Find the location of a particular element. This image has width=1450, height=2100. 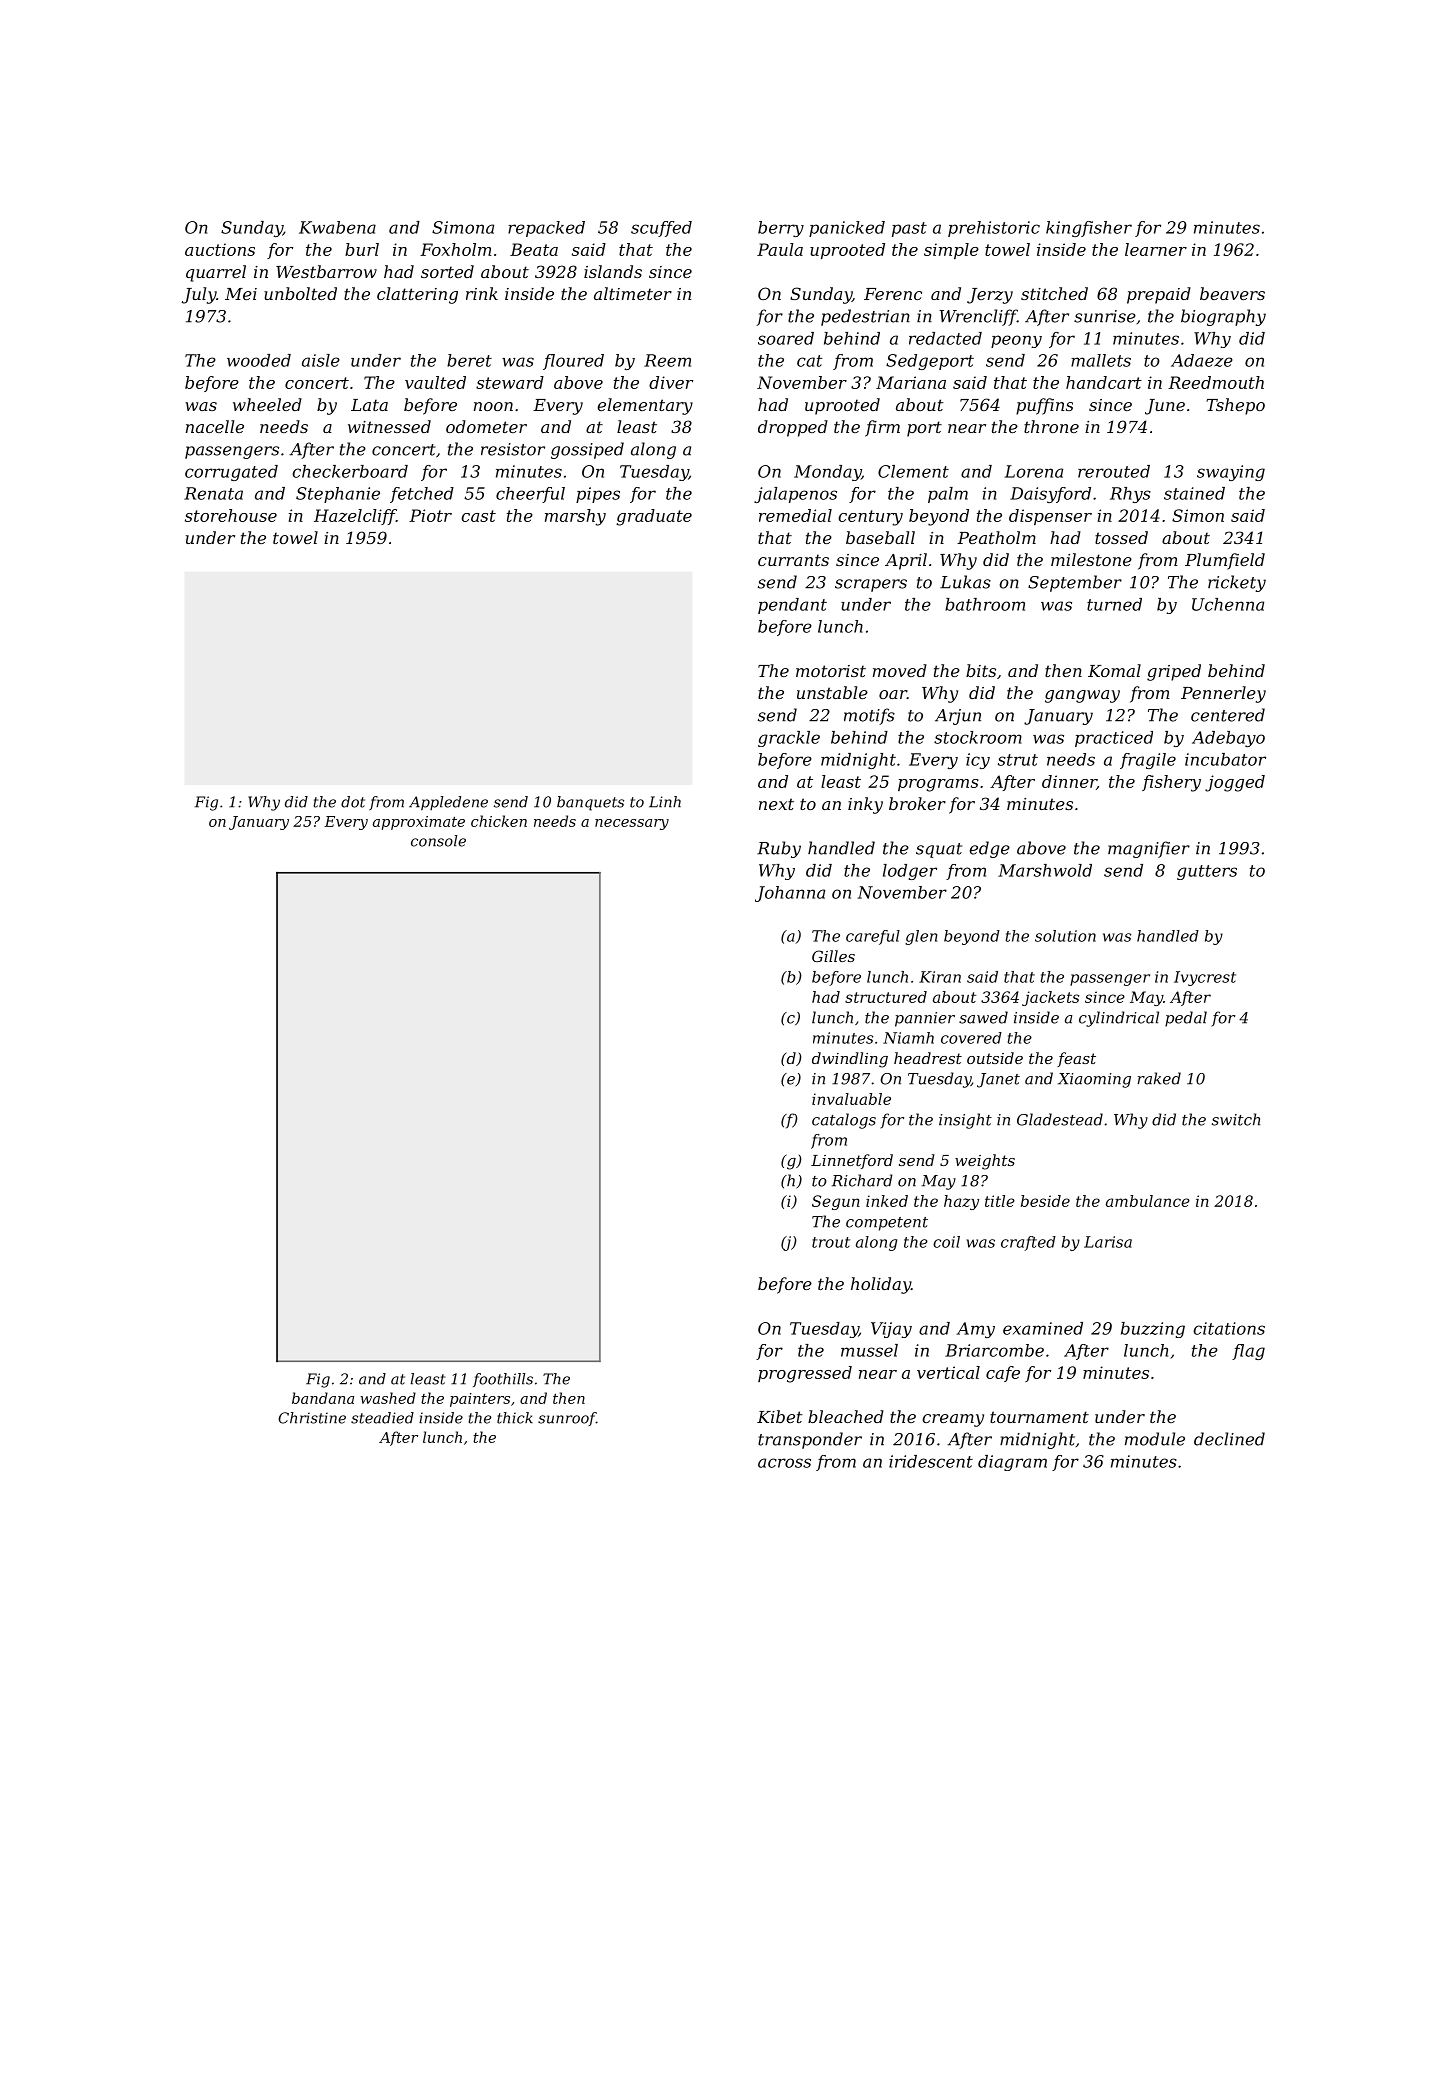

motorist is located at coordinates (831, 671).
